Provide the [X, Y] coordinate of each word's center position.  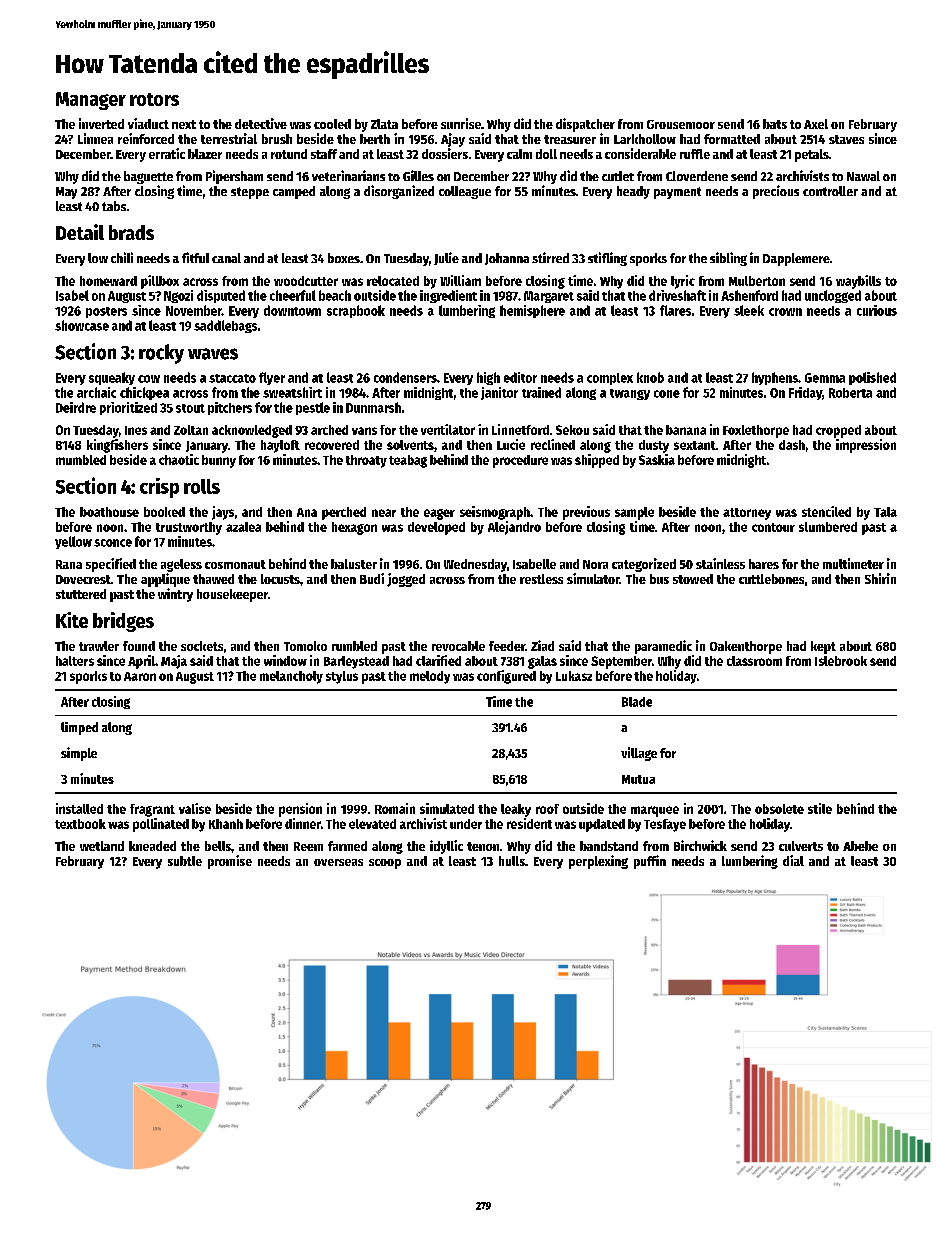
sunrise [461, 123]
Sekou [572, 430]
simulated [447, 808]
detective [261, 123]
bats [775, 124]
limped [79, 728]
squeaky [112, 378]
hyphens [775, 378]
